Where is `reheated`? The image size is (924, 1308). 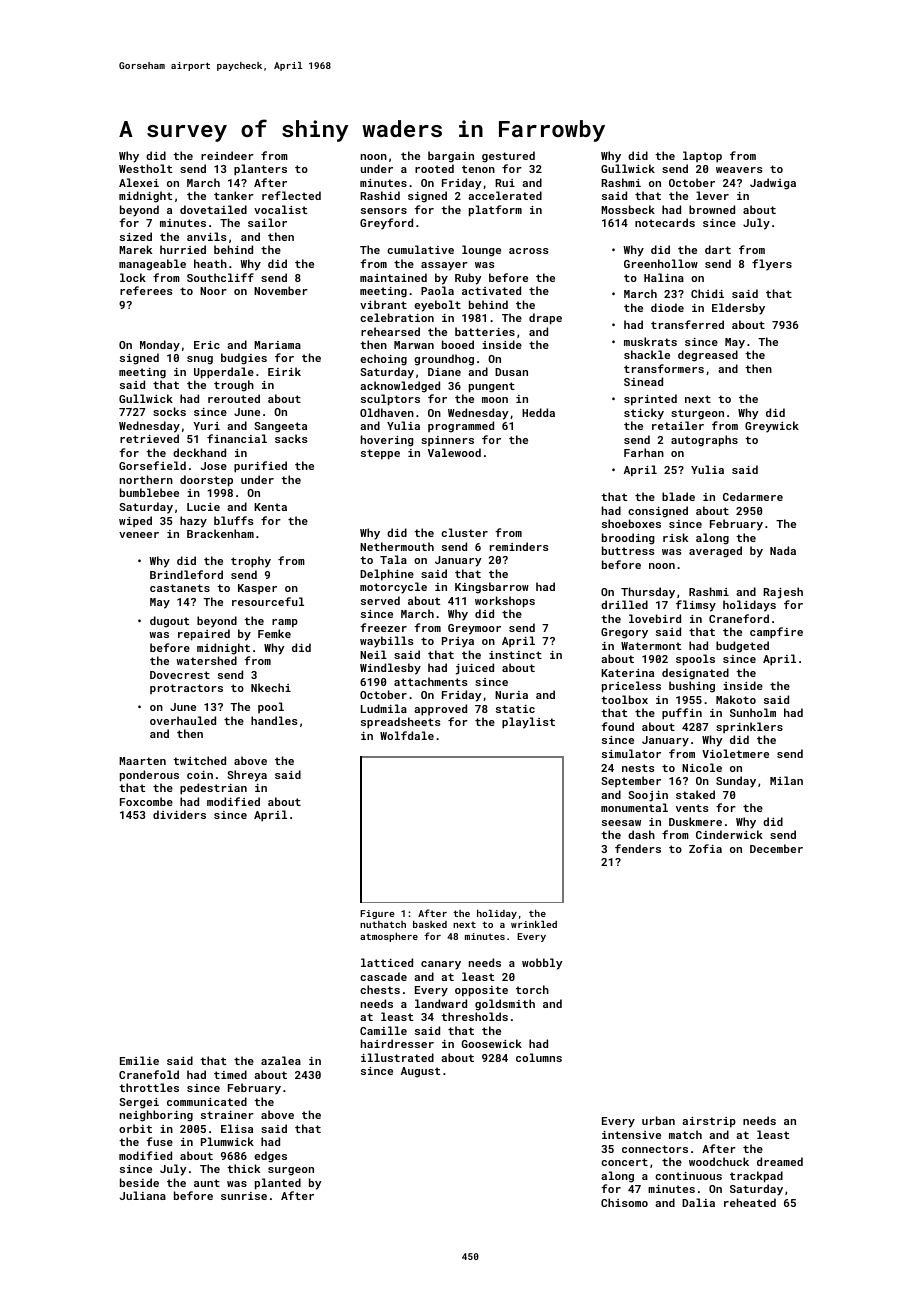
reheated is located at coordinates (750, 1202).
